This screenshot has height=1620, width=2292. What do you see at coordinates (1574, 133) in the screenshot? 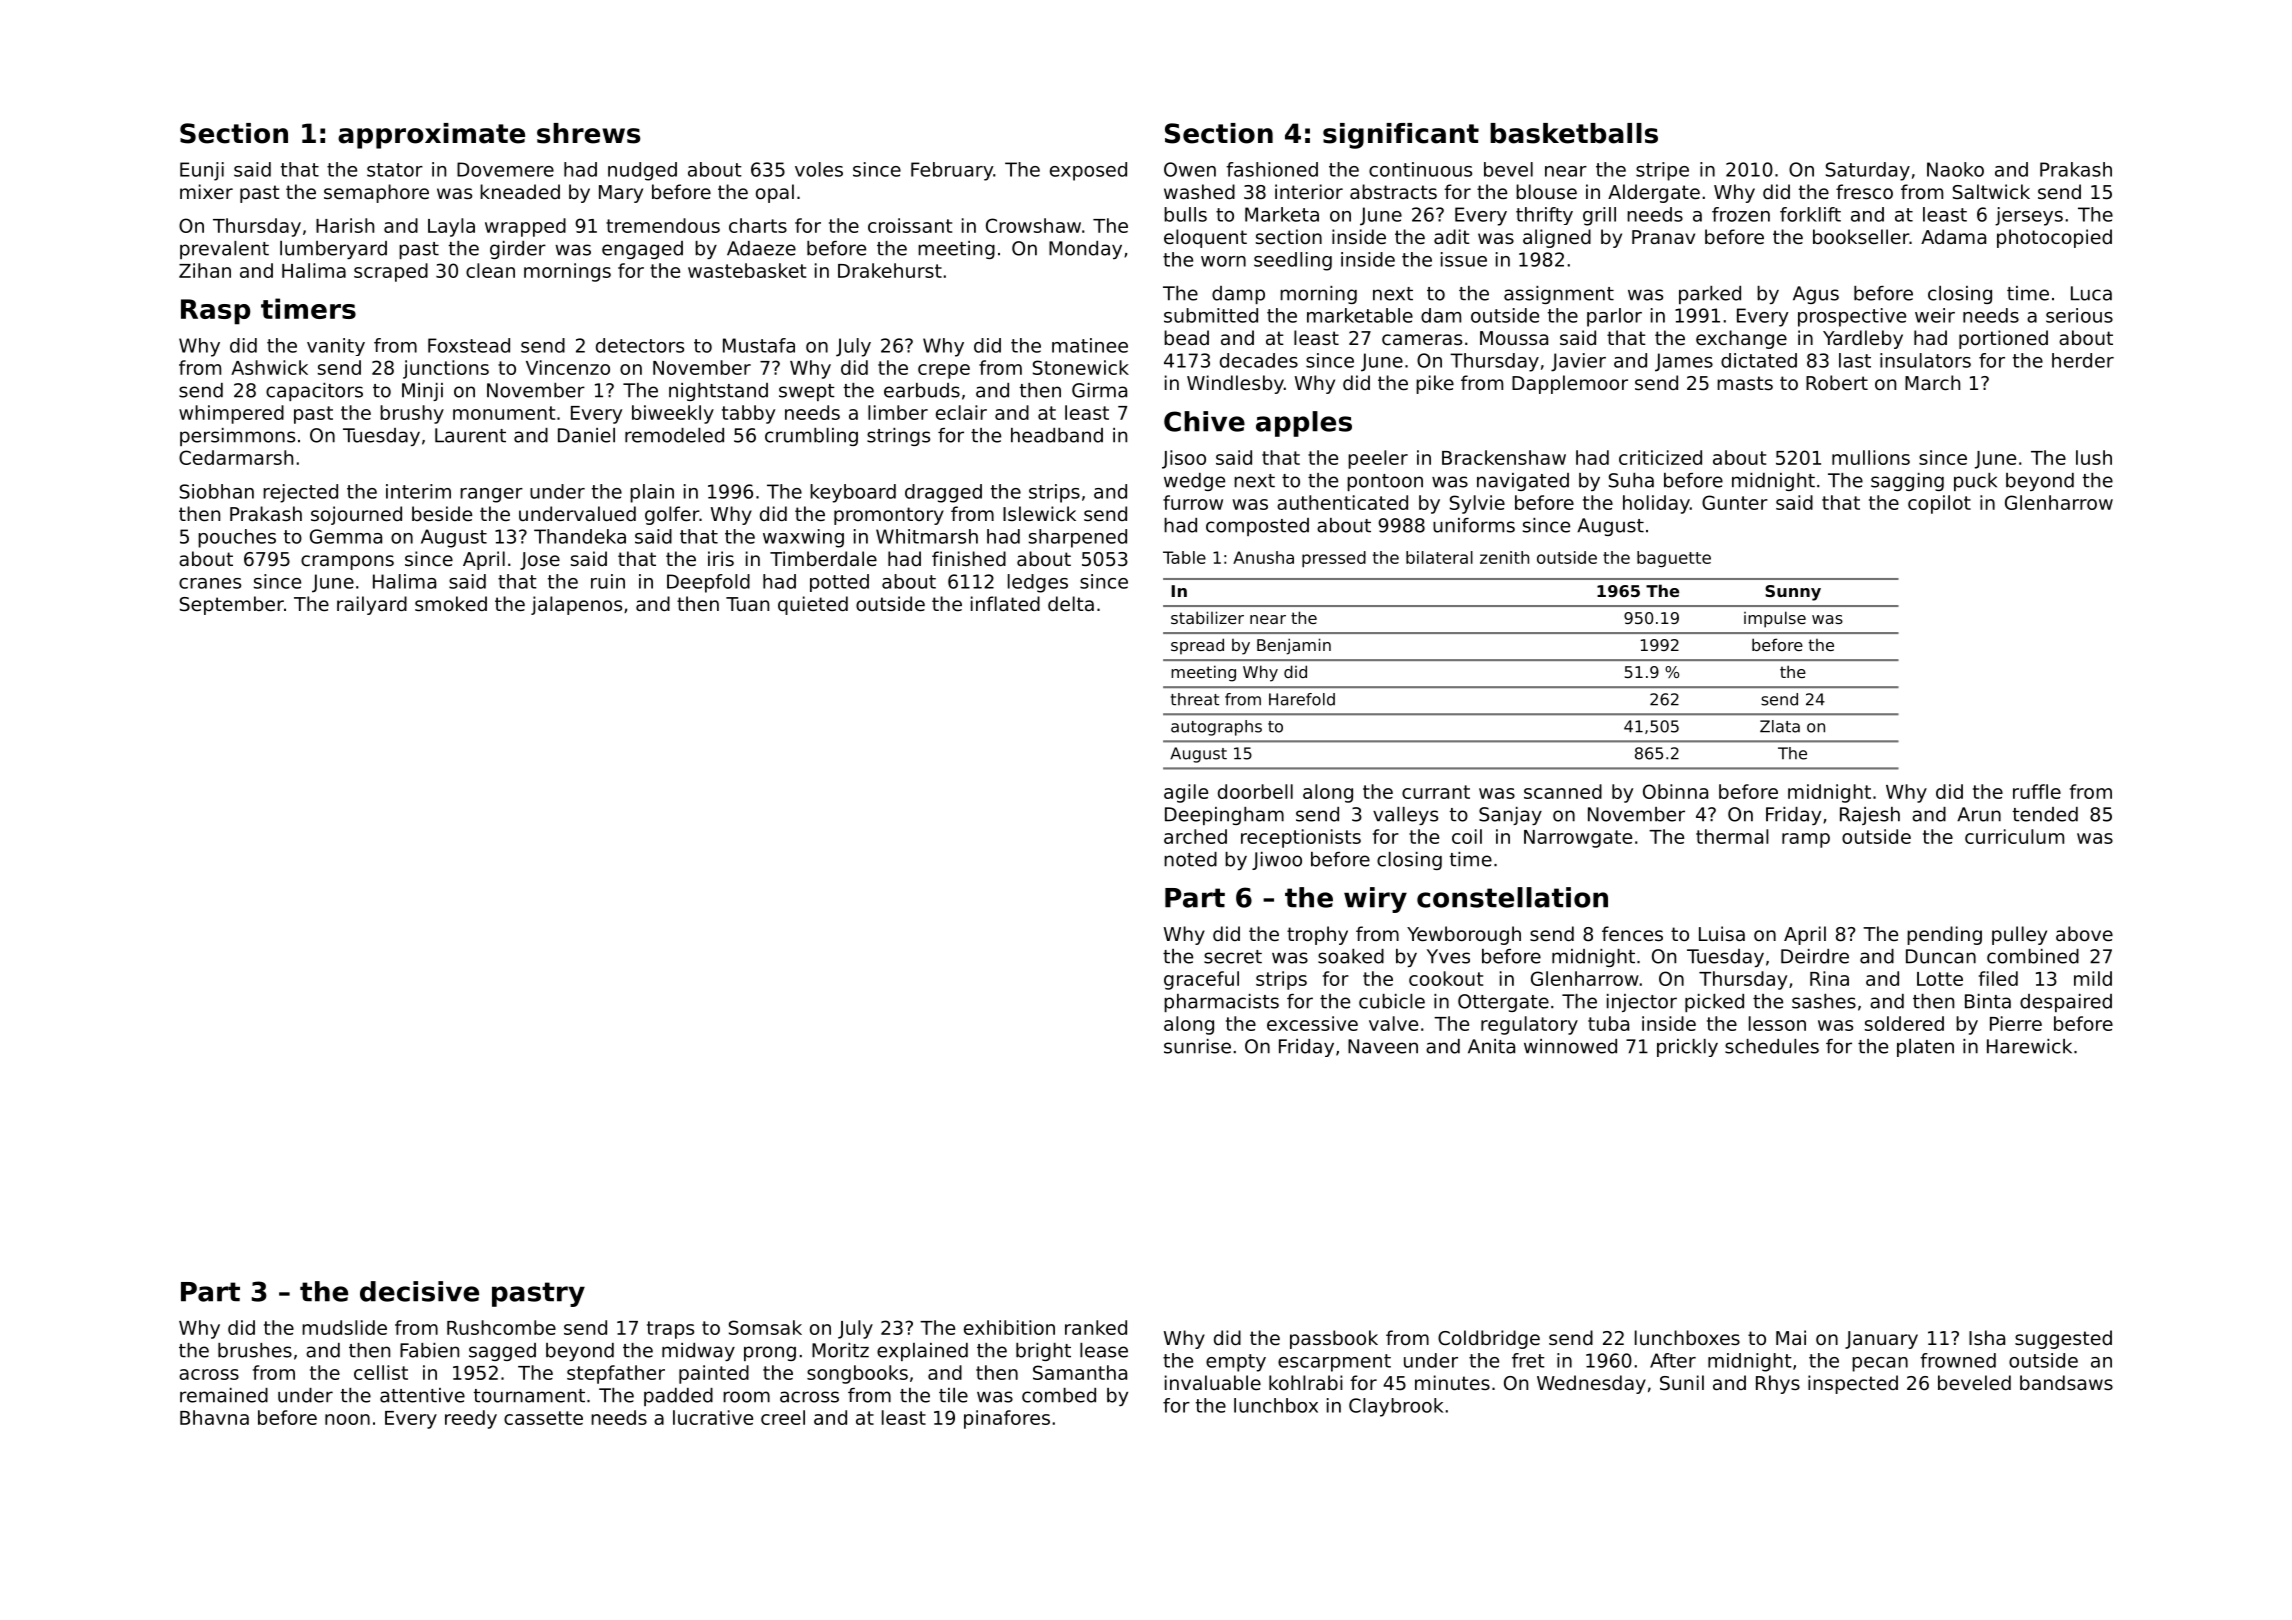
I see `basketballs` at bounding box center [1574, 133].
